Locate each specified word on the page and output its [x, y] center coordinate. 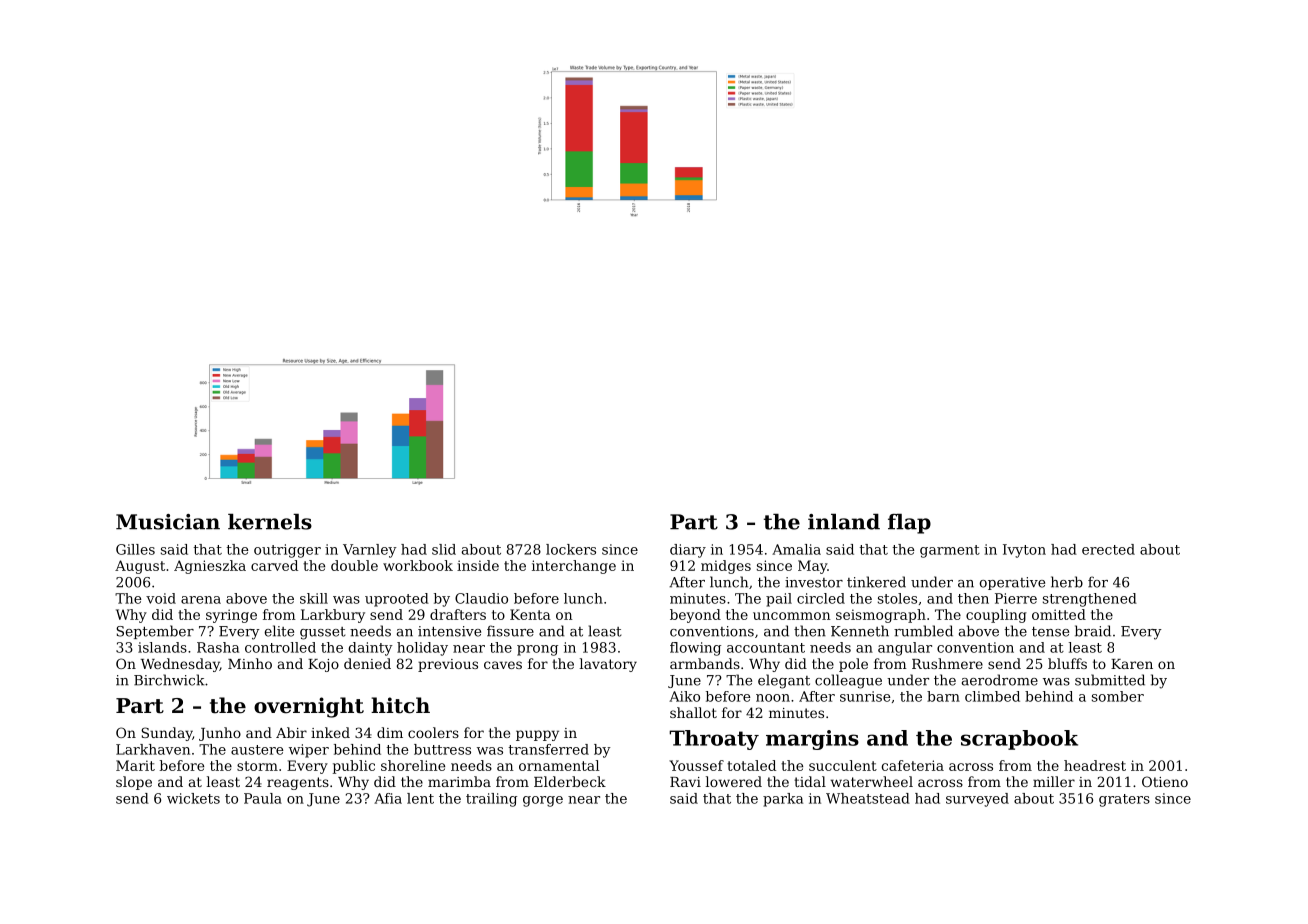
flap [909, 524]
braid [1093, 631]
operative [1012, 583]
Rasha [218, 647]
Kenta [530, 614]
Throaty [714, 740]
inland [844, 522]
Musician [168, 522]
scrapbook [1019, 740]
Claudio [481, 598]
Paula [263, 798]
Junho [220, 734]
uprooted [397, 600]
